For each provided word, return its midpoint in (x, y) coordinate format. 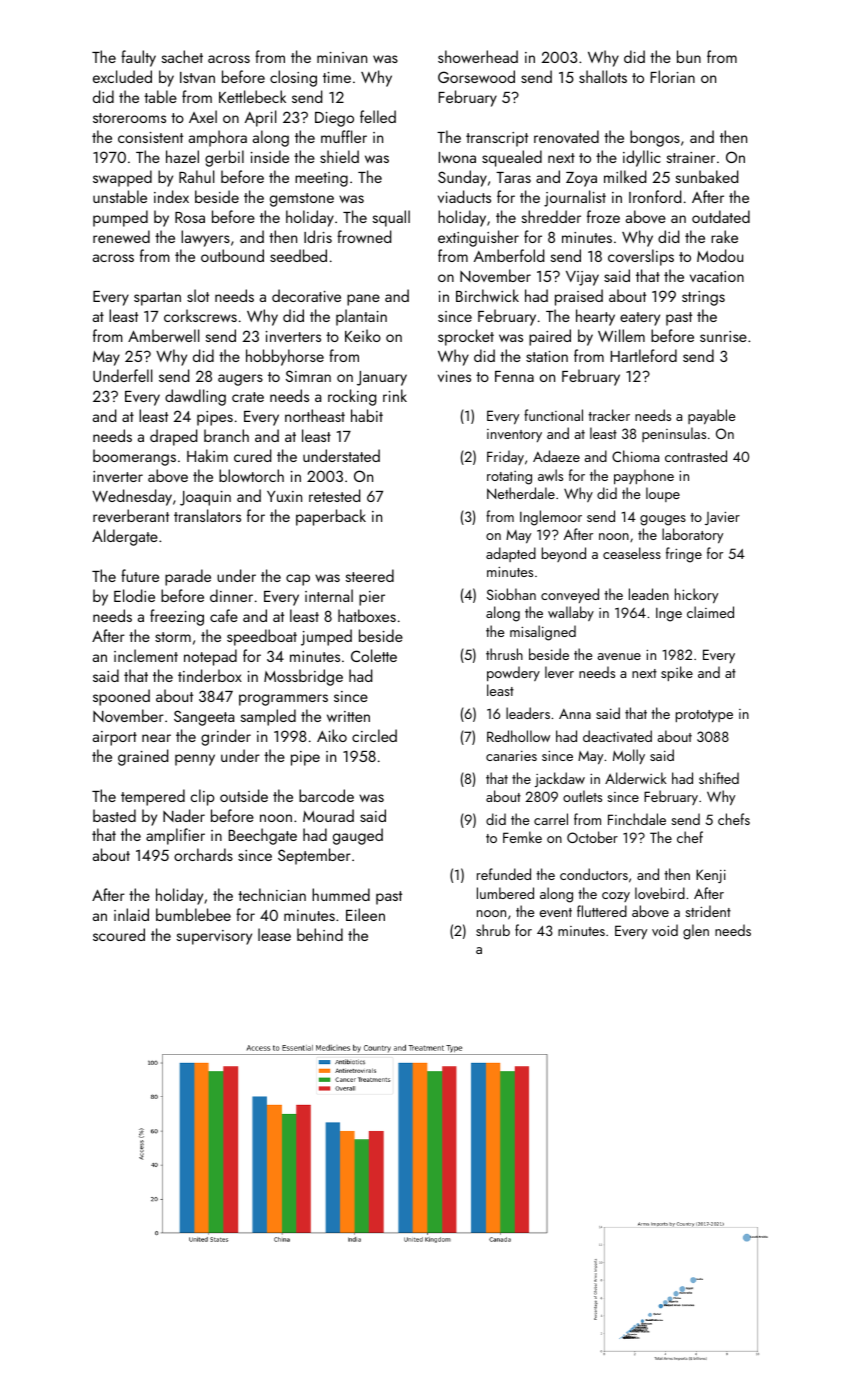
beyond (564, 554)
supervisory (214, 937)
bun (689, 56)
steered (370, 575)
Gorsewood (476, 76)
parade (188, 577)
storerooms (129, 118)
